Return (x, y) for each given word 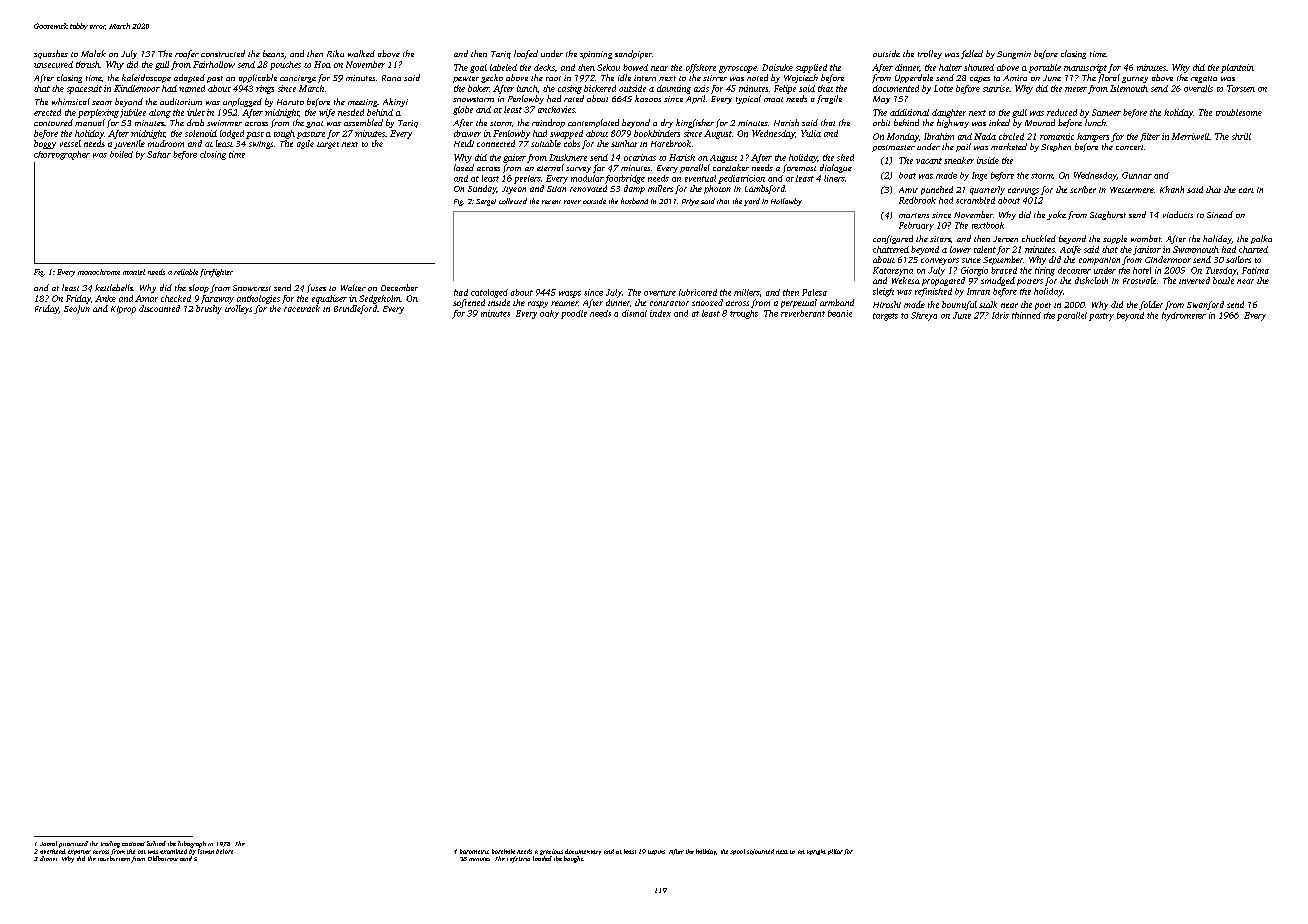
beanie (840, 313)
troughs (744, 314)
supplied (811, 68)
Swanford (1205, 305)
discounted (159, 308)
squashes (51, 54)
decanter (1074, 270)
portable (1045, 68)
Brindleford (355, 309)
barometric (474, 851)
